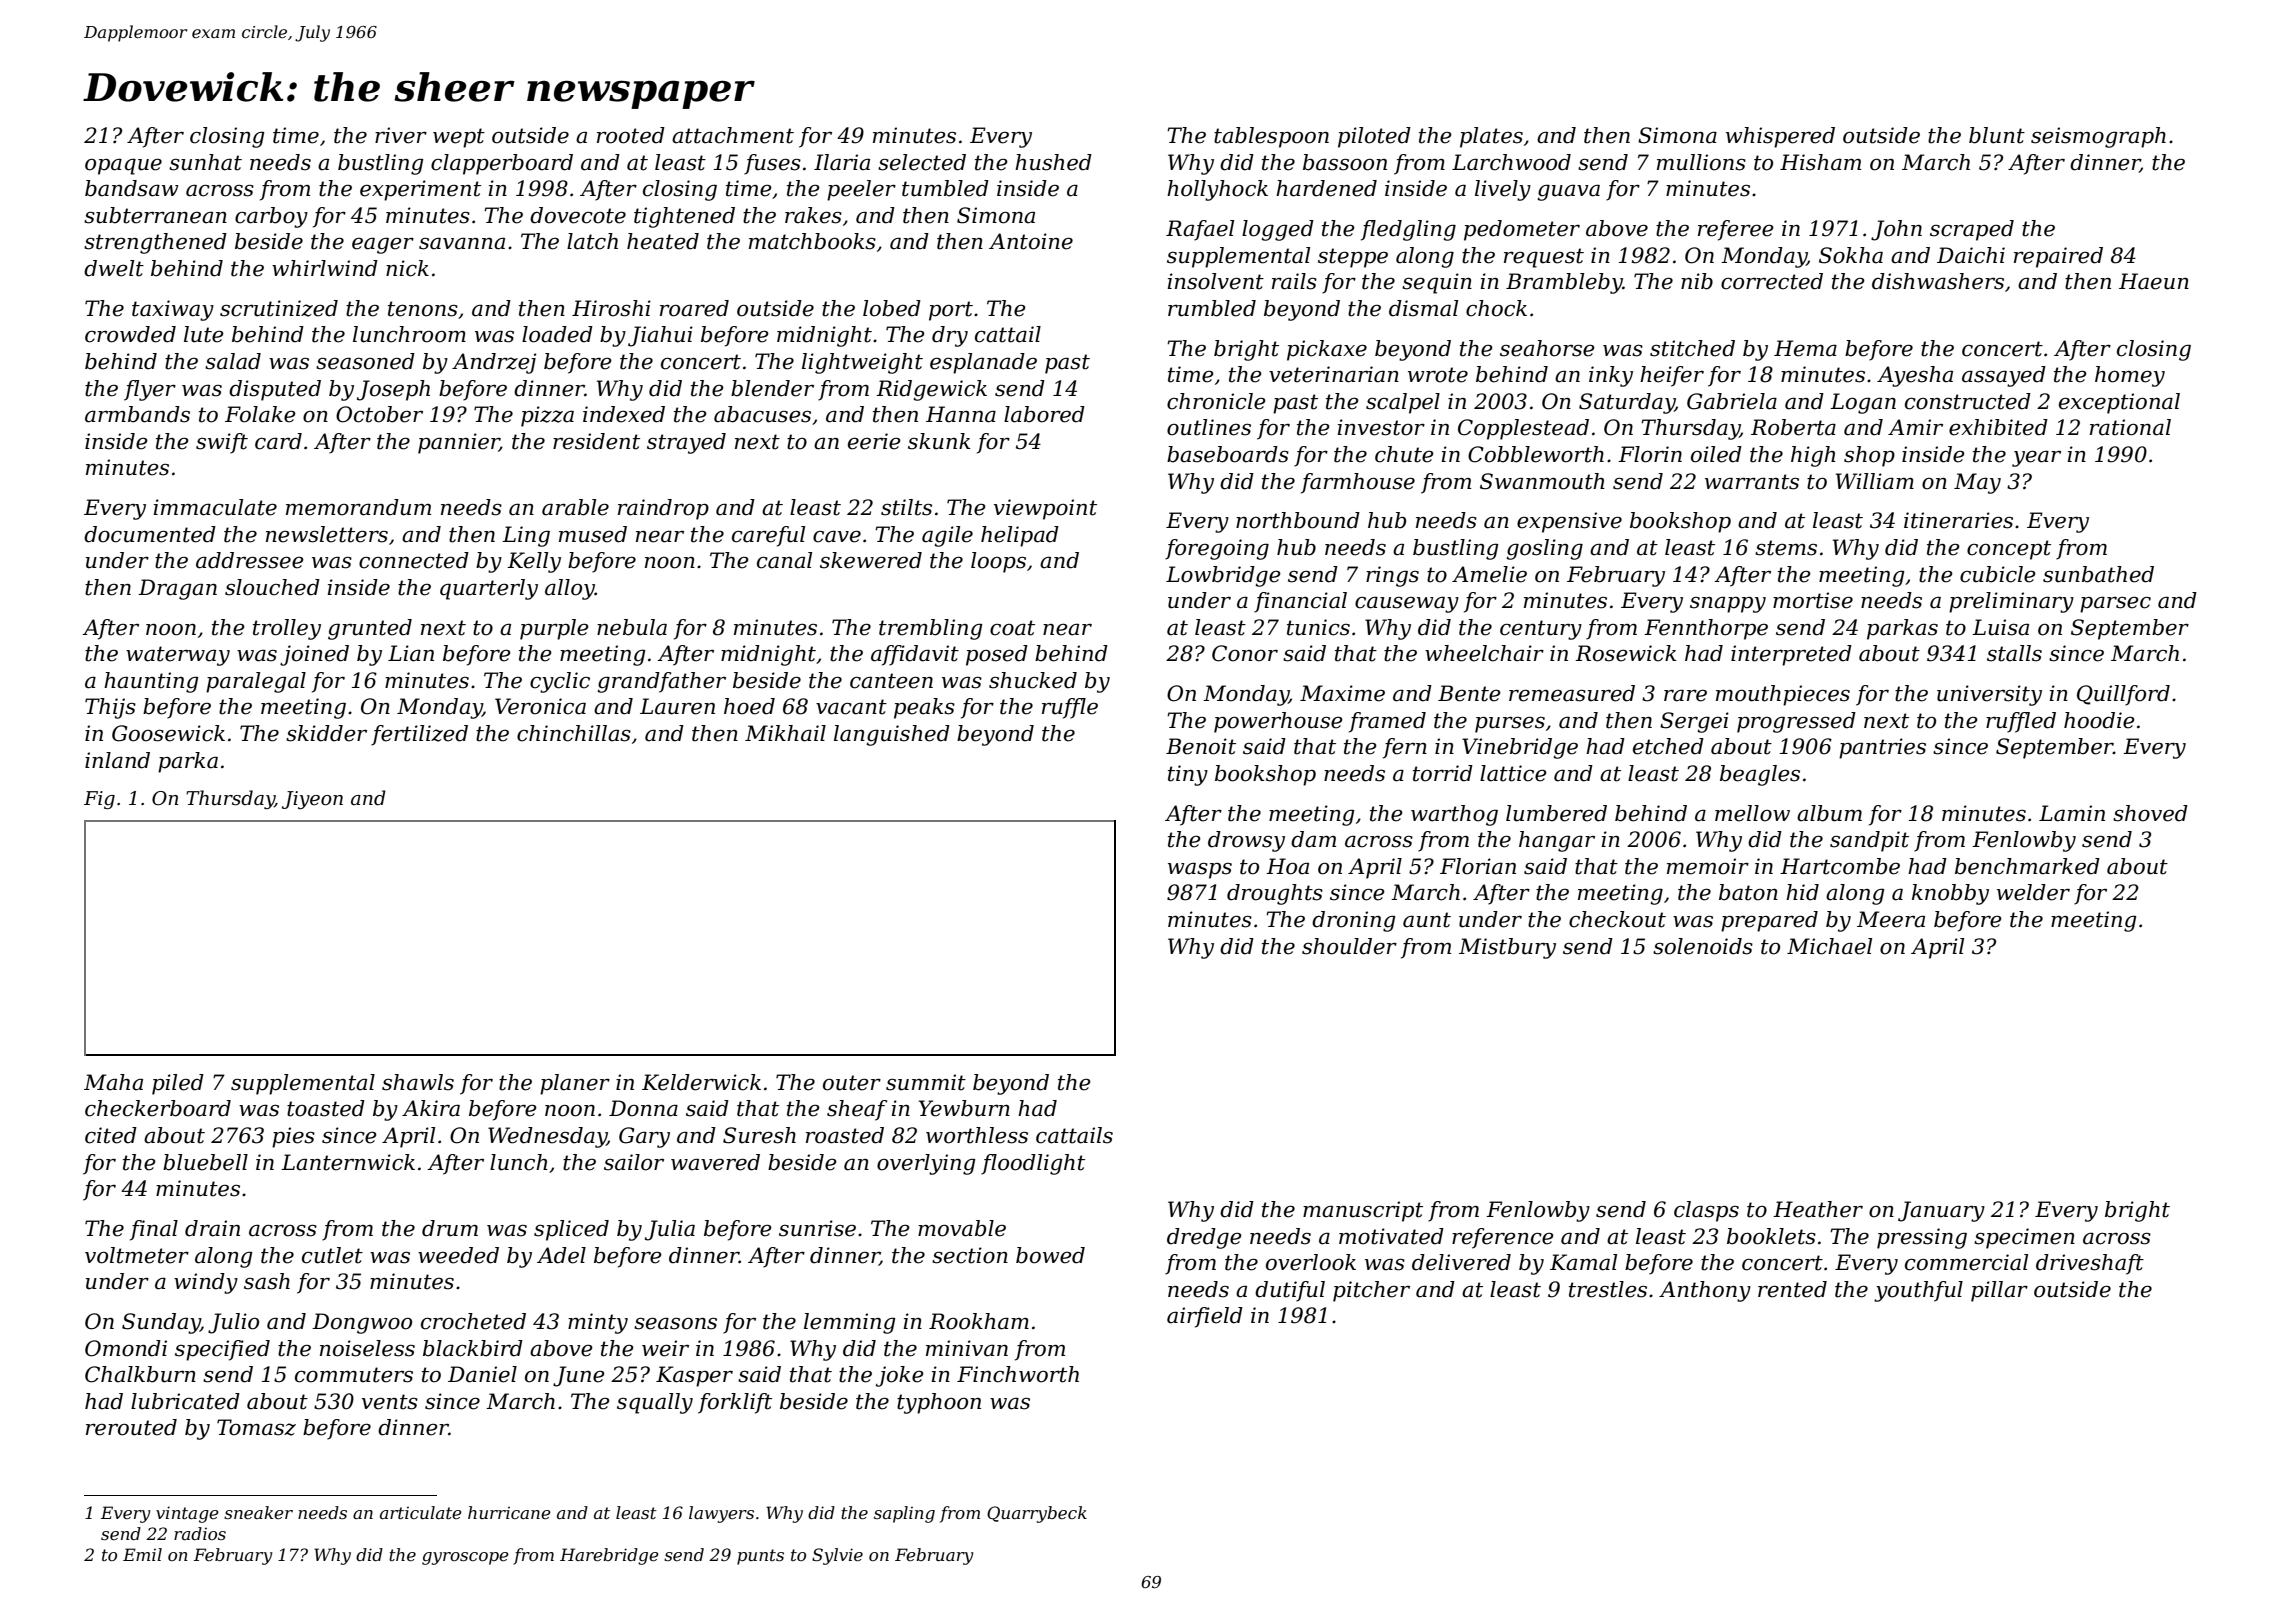 Image resolution: width=2282 pixels, height=1614 pixels. I want to click on shoulder, so click(1349, 946).
